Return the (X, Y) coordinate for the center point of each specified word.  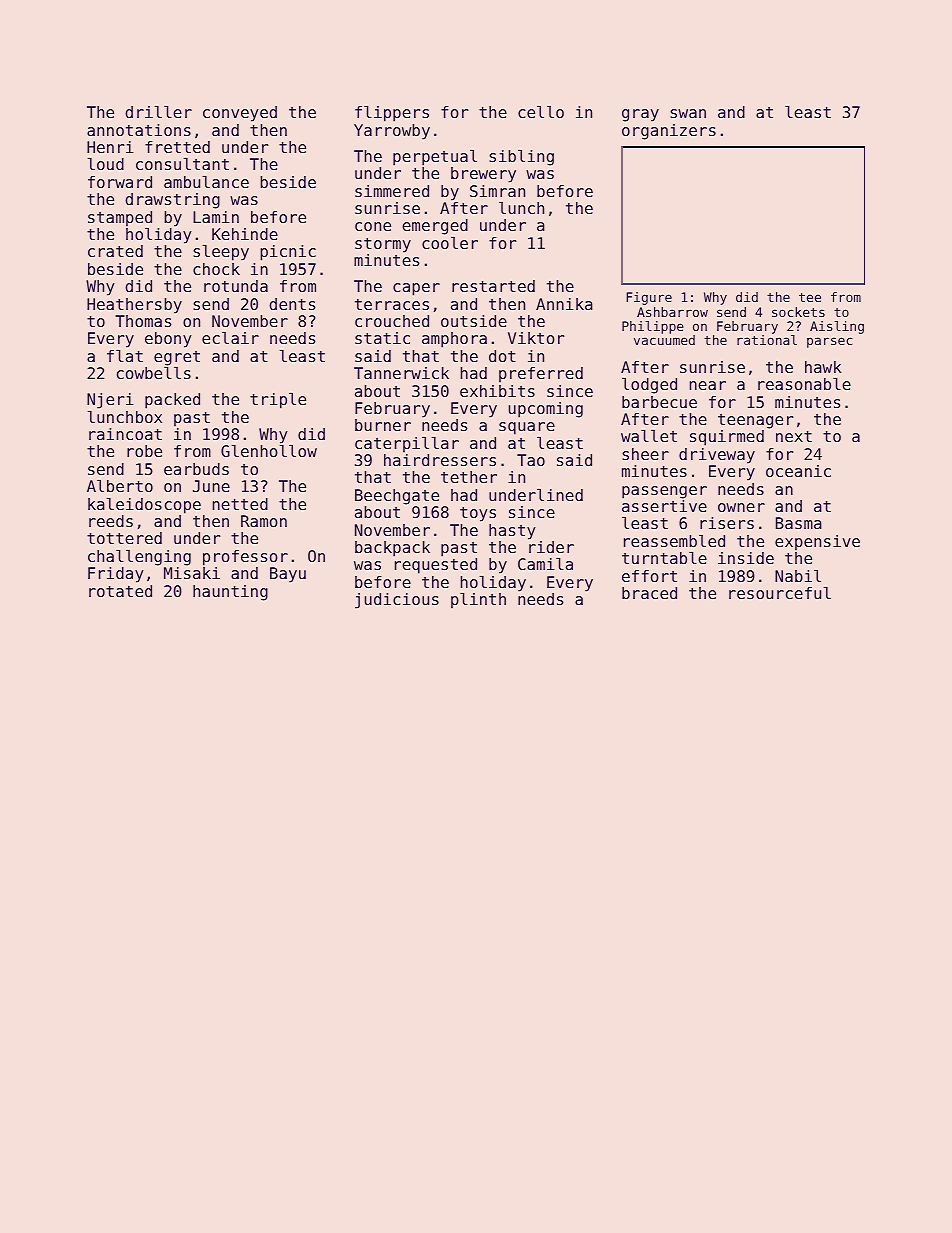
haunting (230, 593)
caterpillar (407, 444)
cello (541, 112)
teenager (755, 421)
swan (688, 113)
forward (120, 182)
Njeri (110, 401)
